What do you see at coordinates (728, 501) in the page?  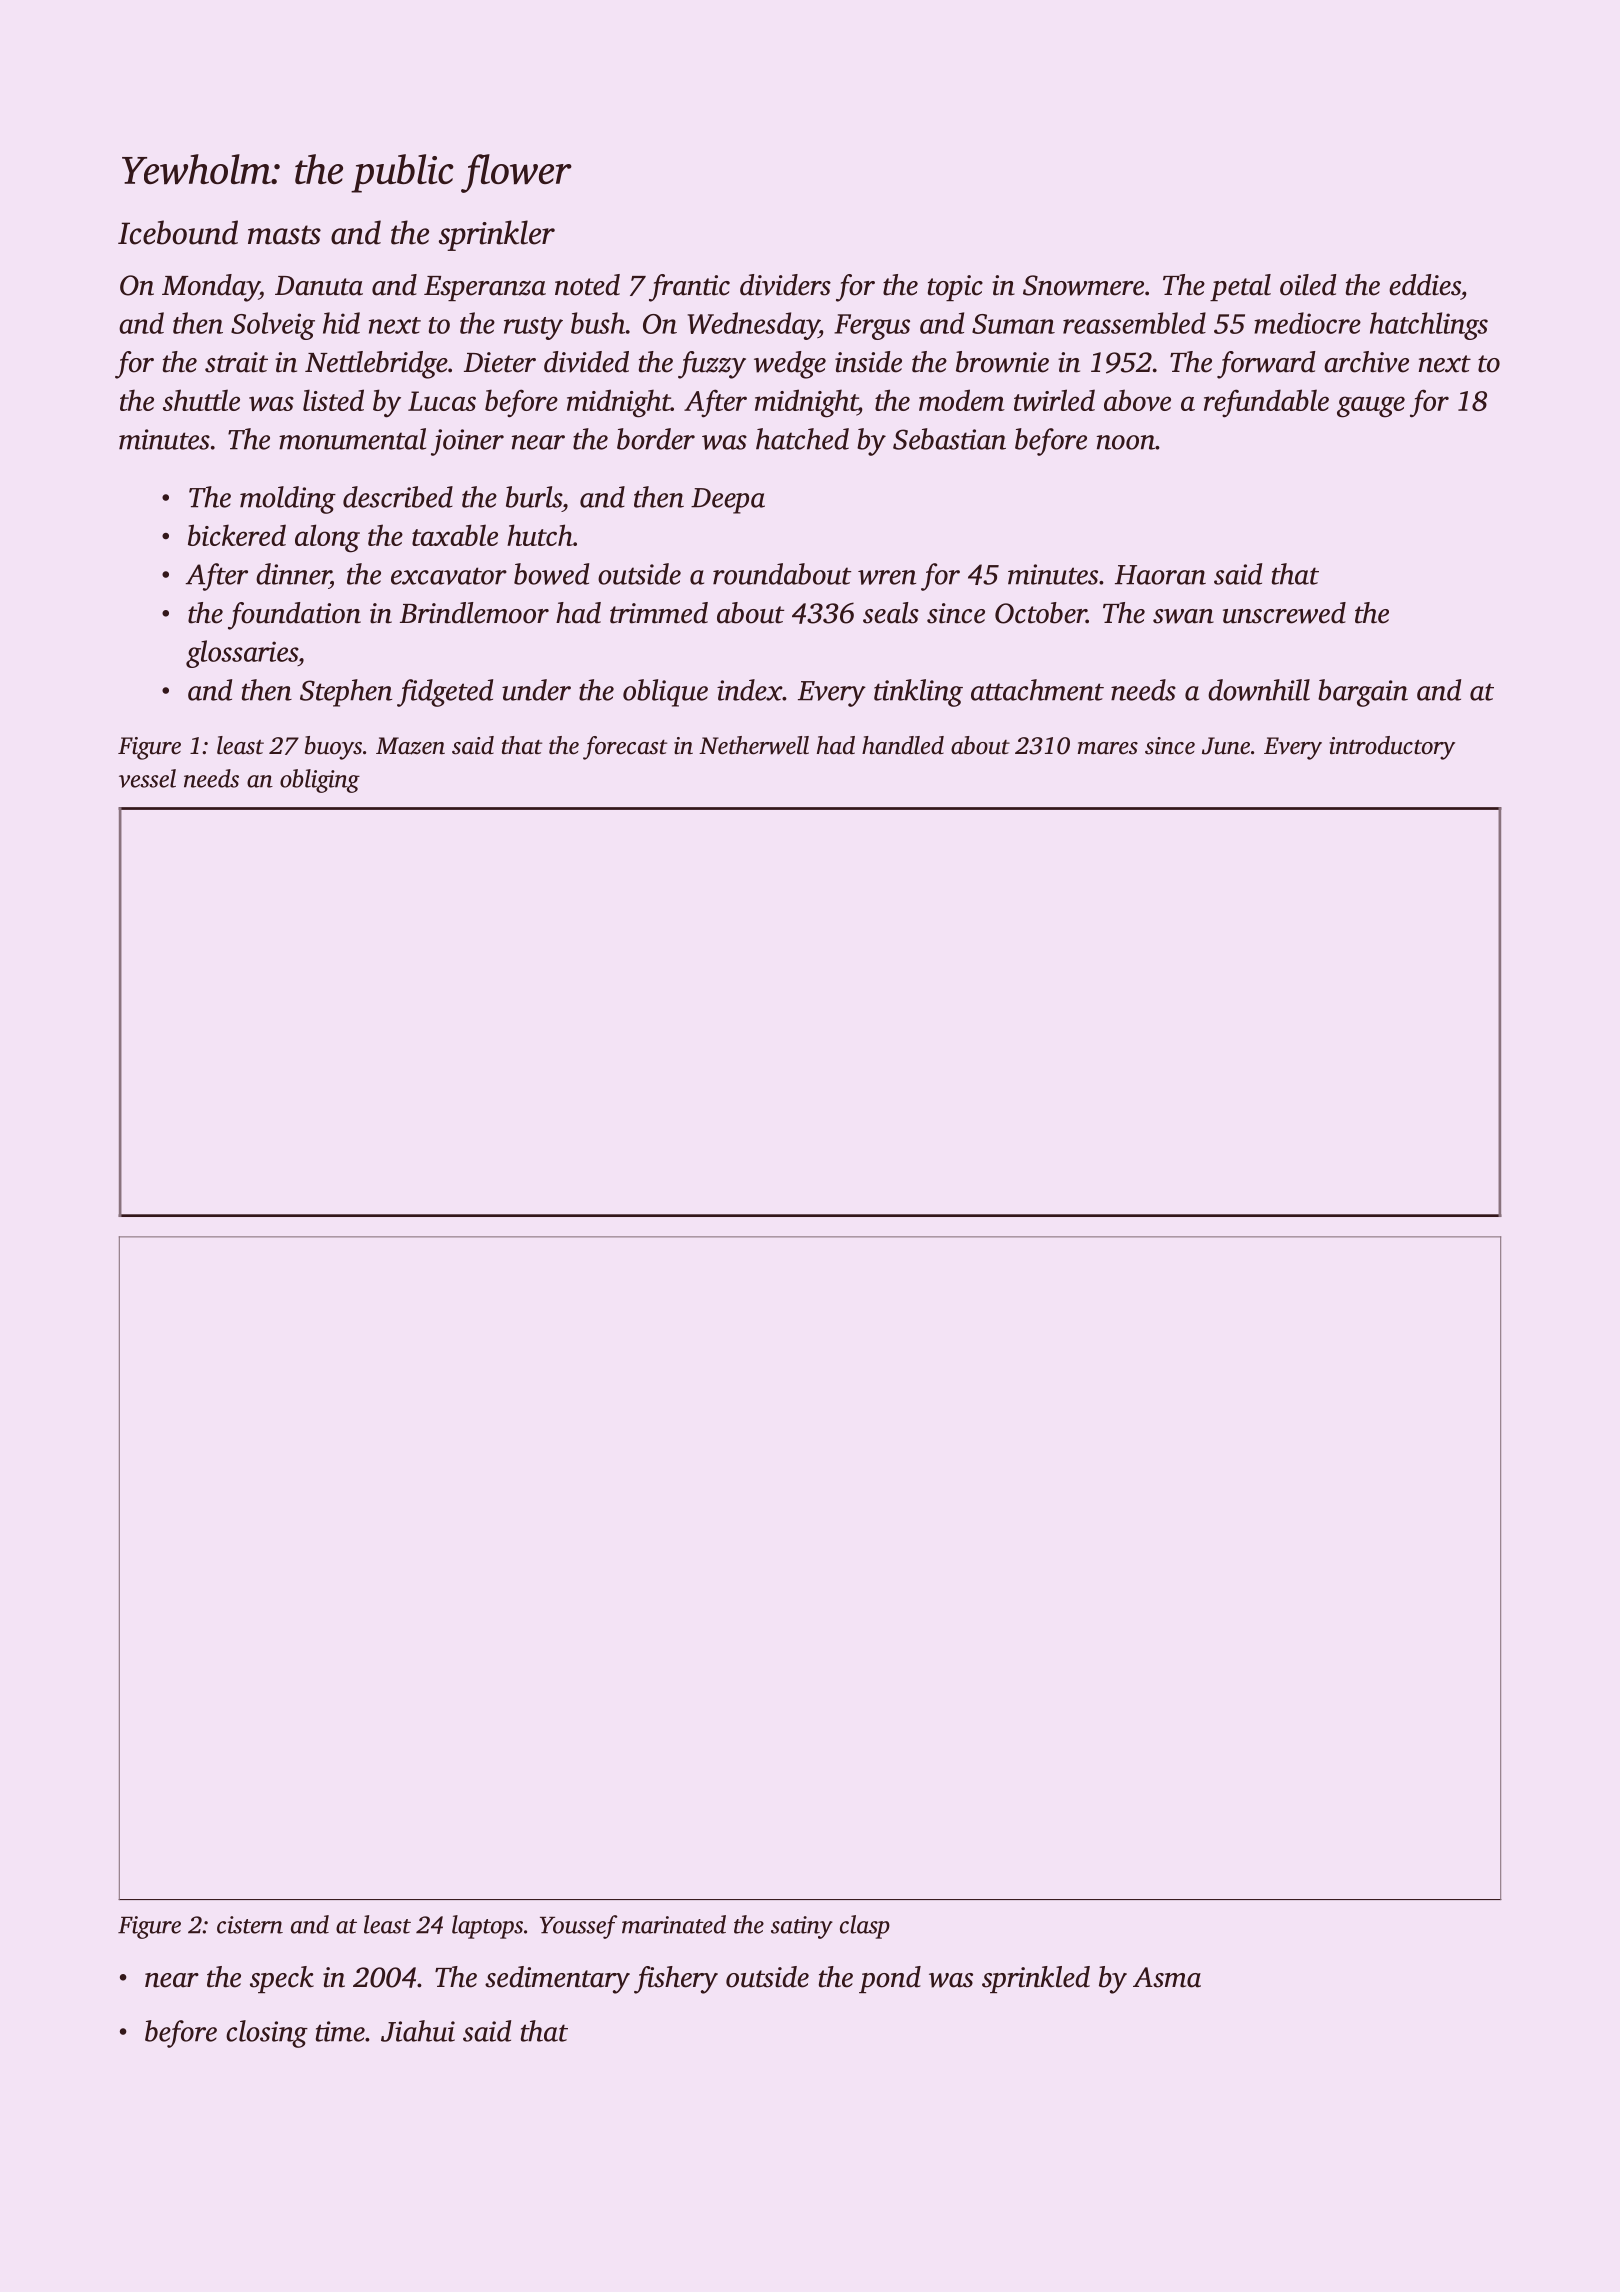 I see `Deepa` at bounding box center [728, 501].
